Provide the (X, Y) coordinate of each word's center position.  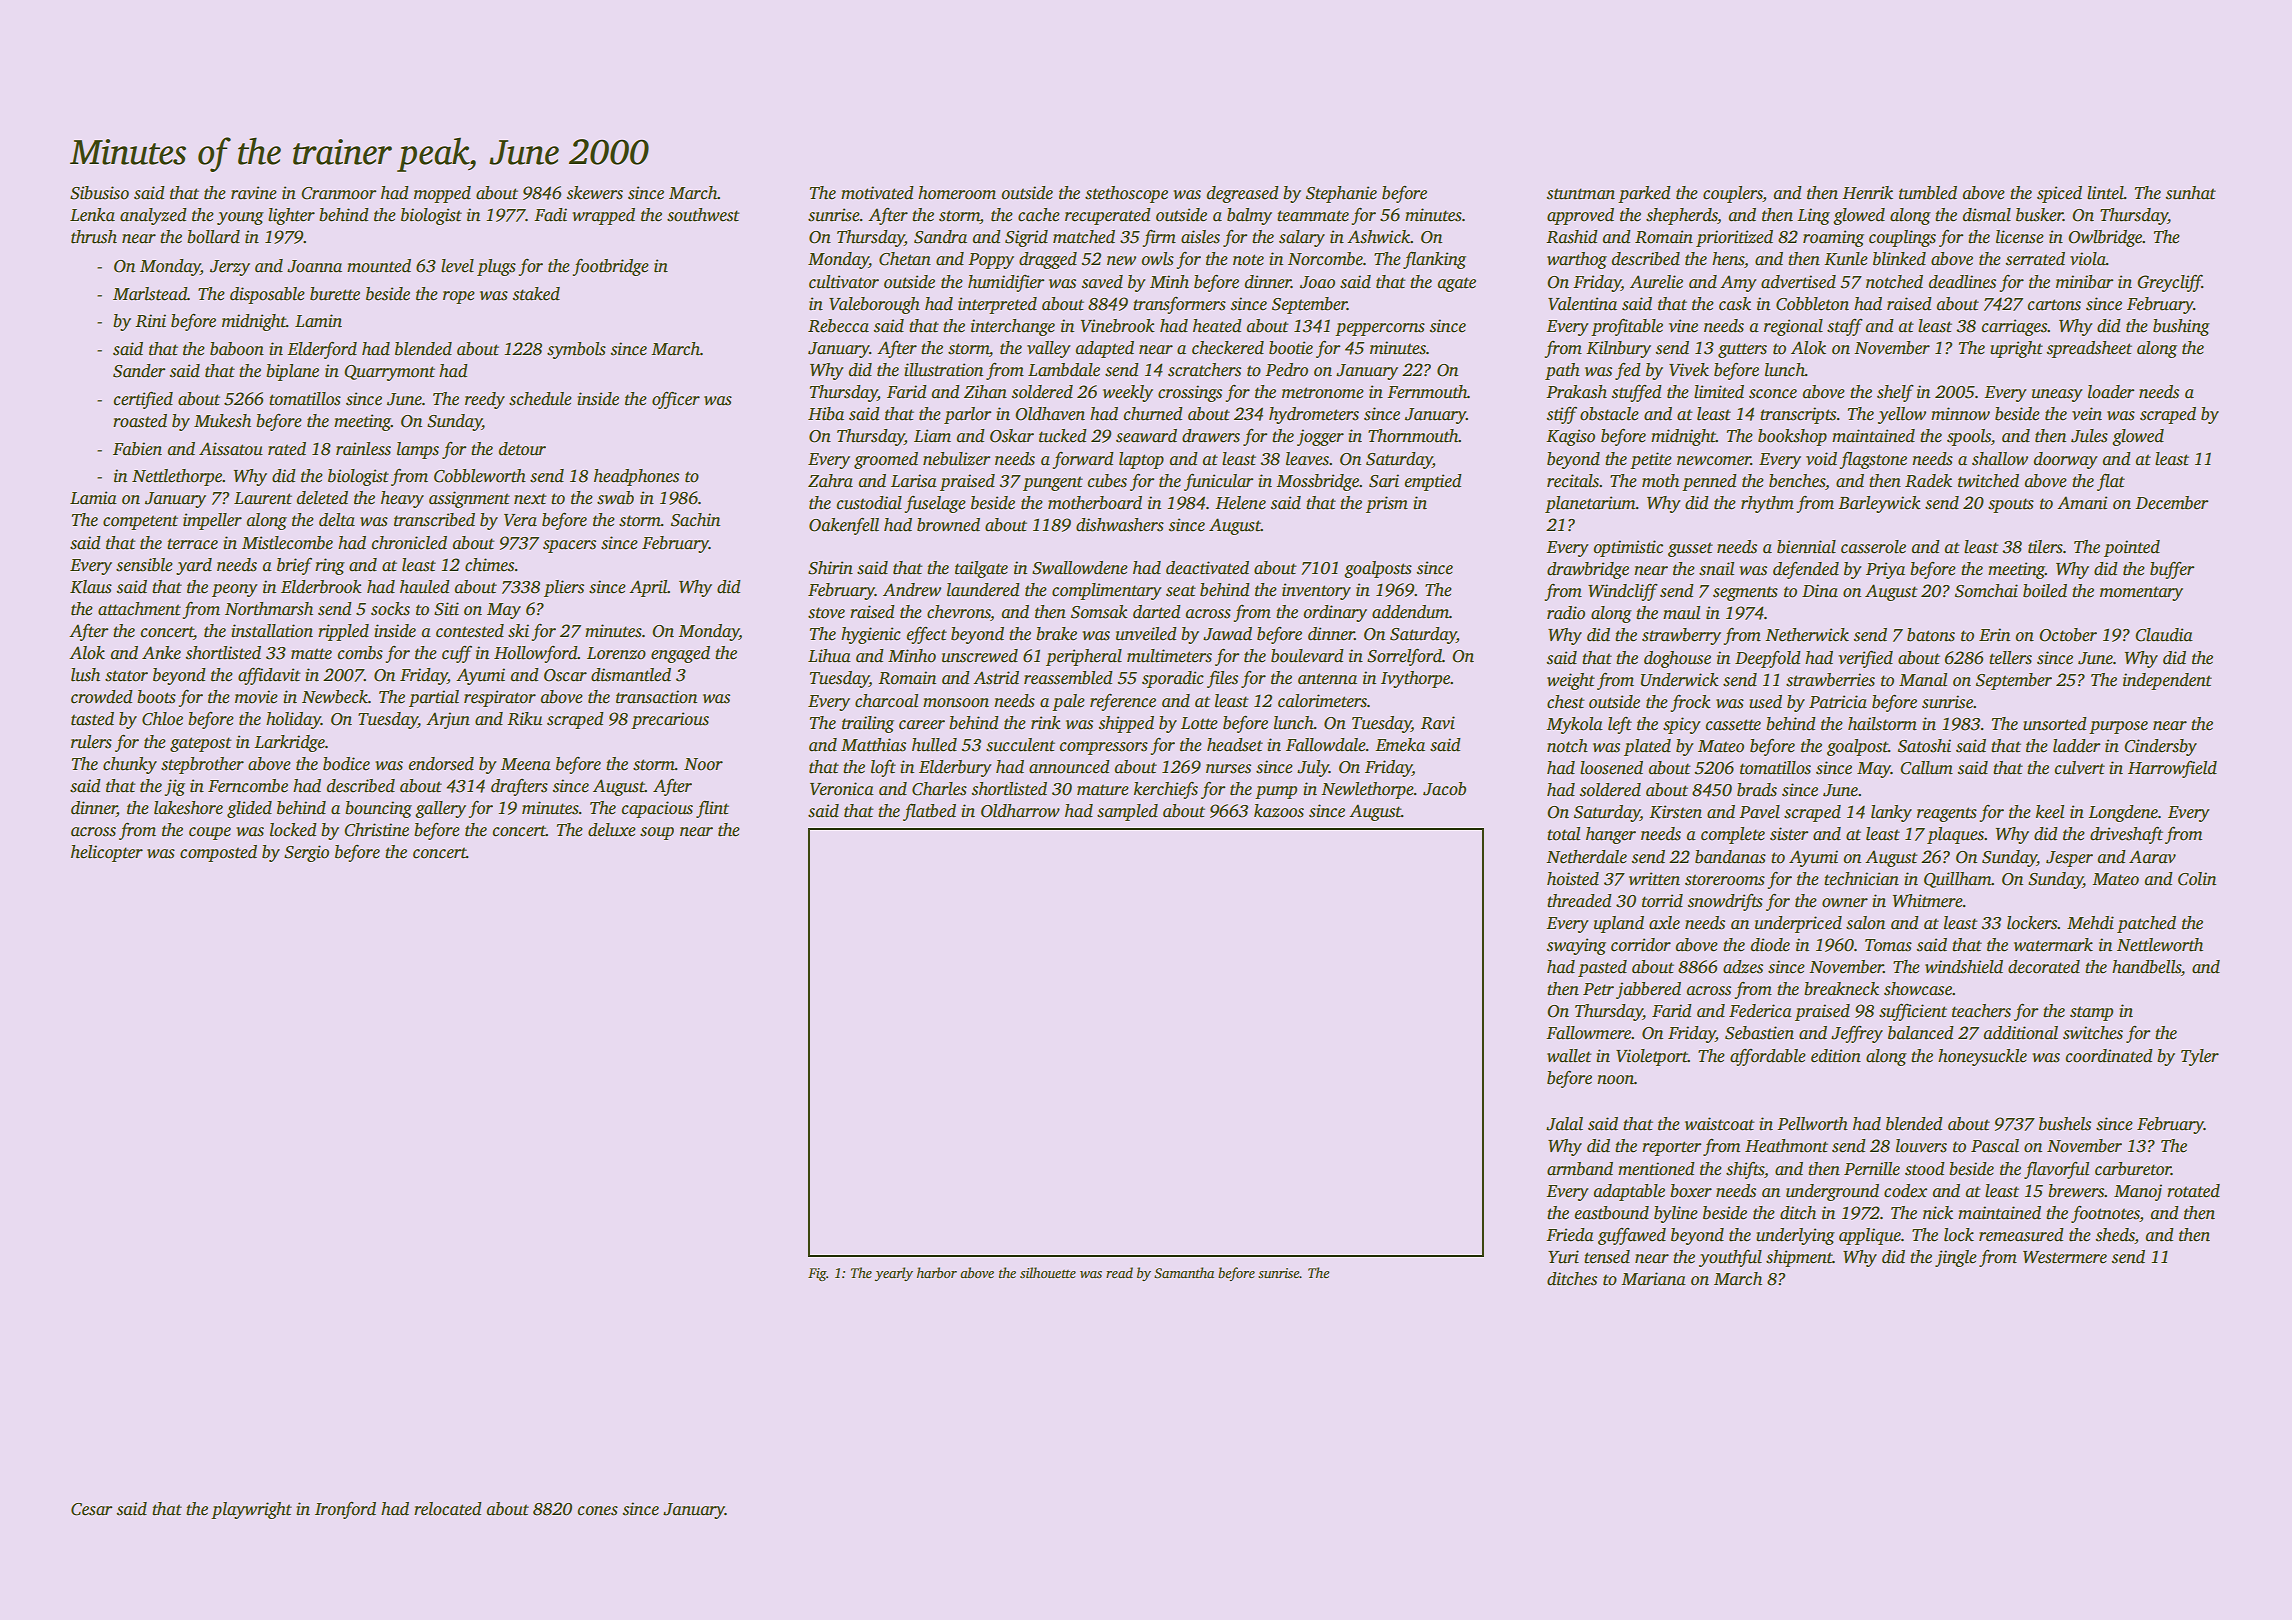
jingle (1956, 1258)
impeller (212, 521)
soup (657, 833)
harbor (937, 1272)
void (1821, 459)
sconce (1773, 394)
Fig (817, 1274)
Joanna (314, 266)
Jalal (1564, 1124)
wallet (1569, 1056)
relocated (448, 1509)
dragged (1048, 260)
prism (1387, 504)
